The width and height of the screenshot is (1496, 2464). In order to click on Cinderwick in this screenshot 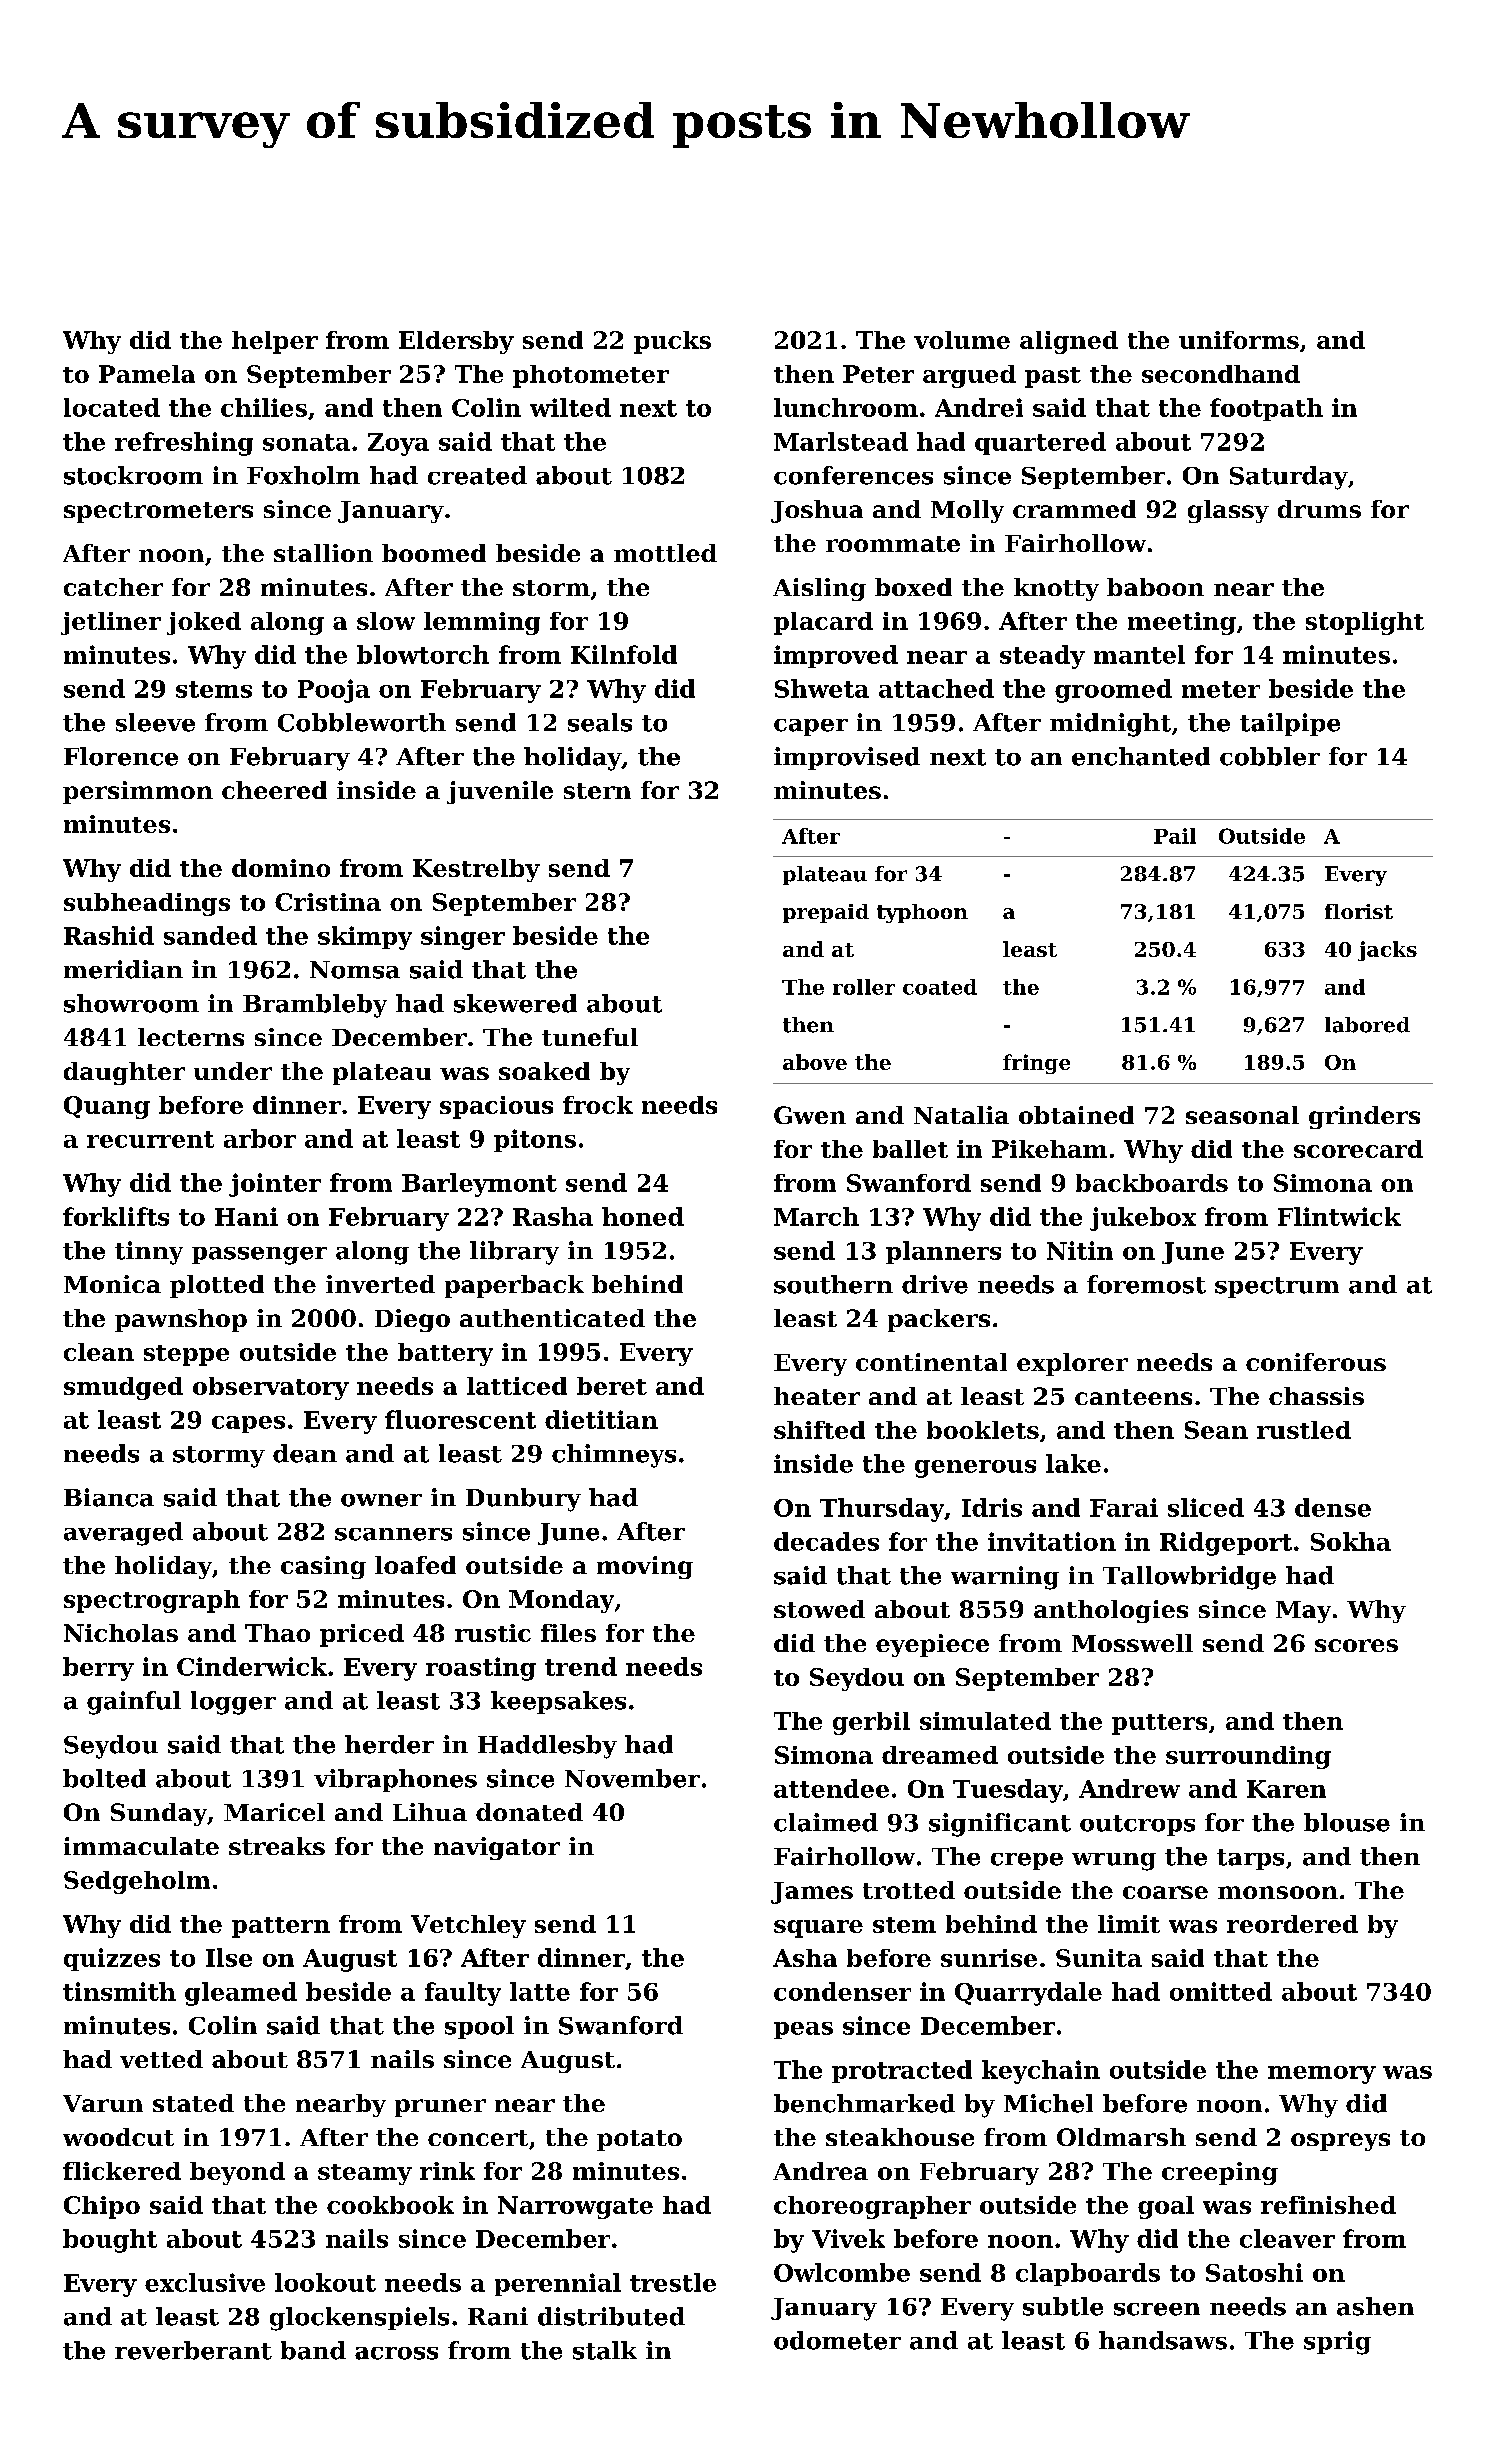, I will do `click(252, 1666)`.
